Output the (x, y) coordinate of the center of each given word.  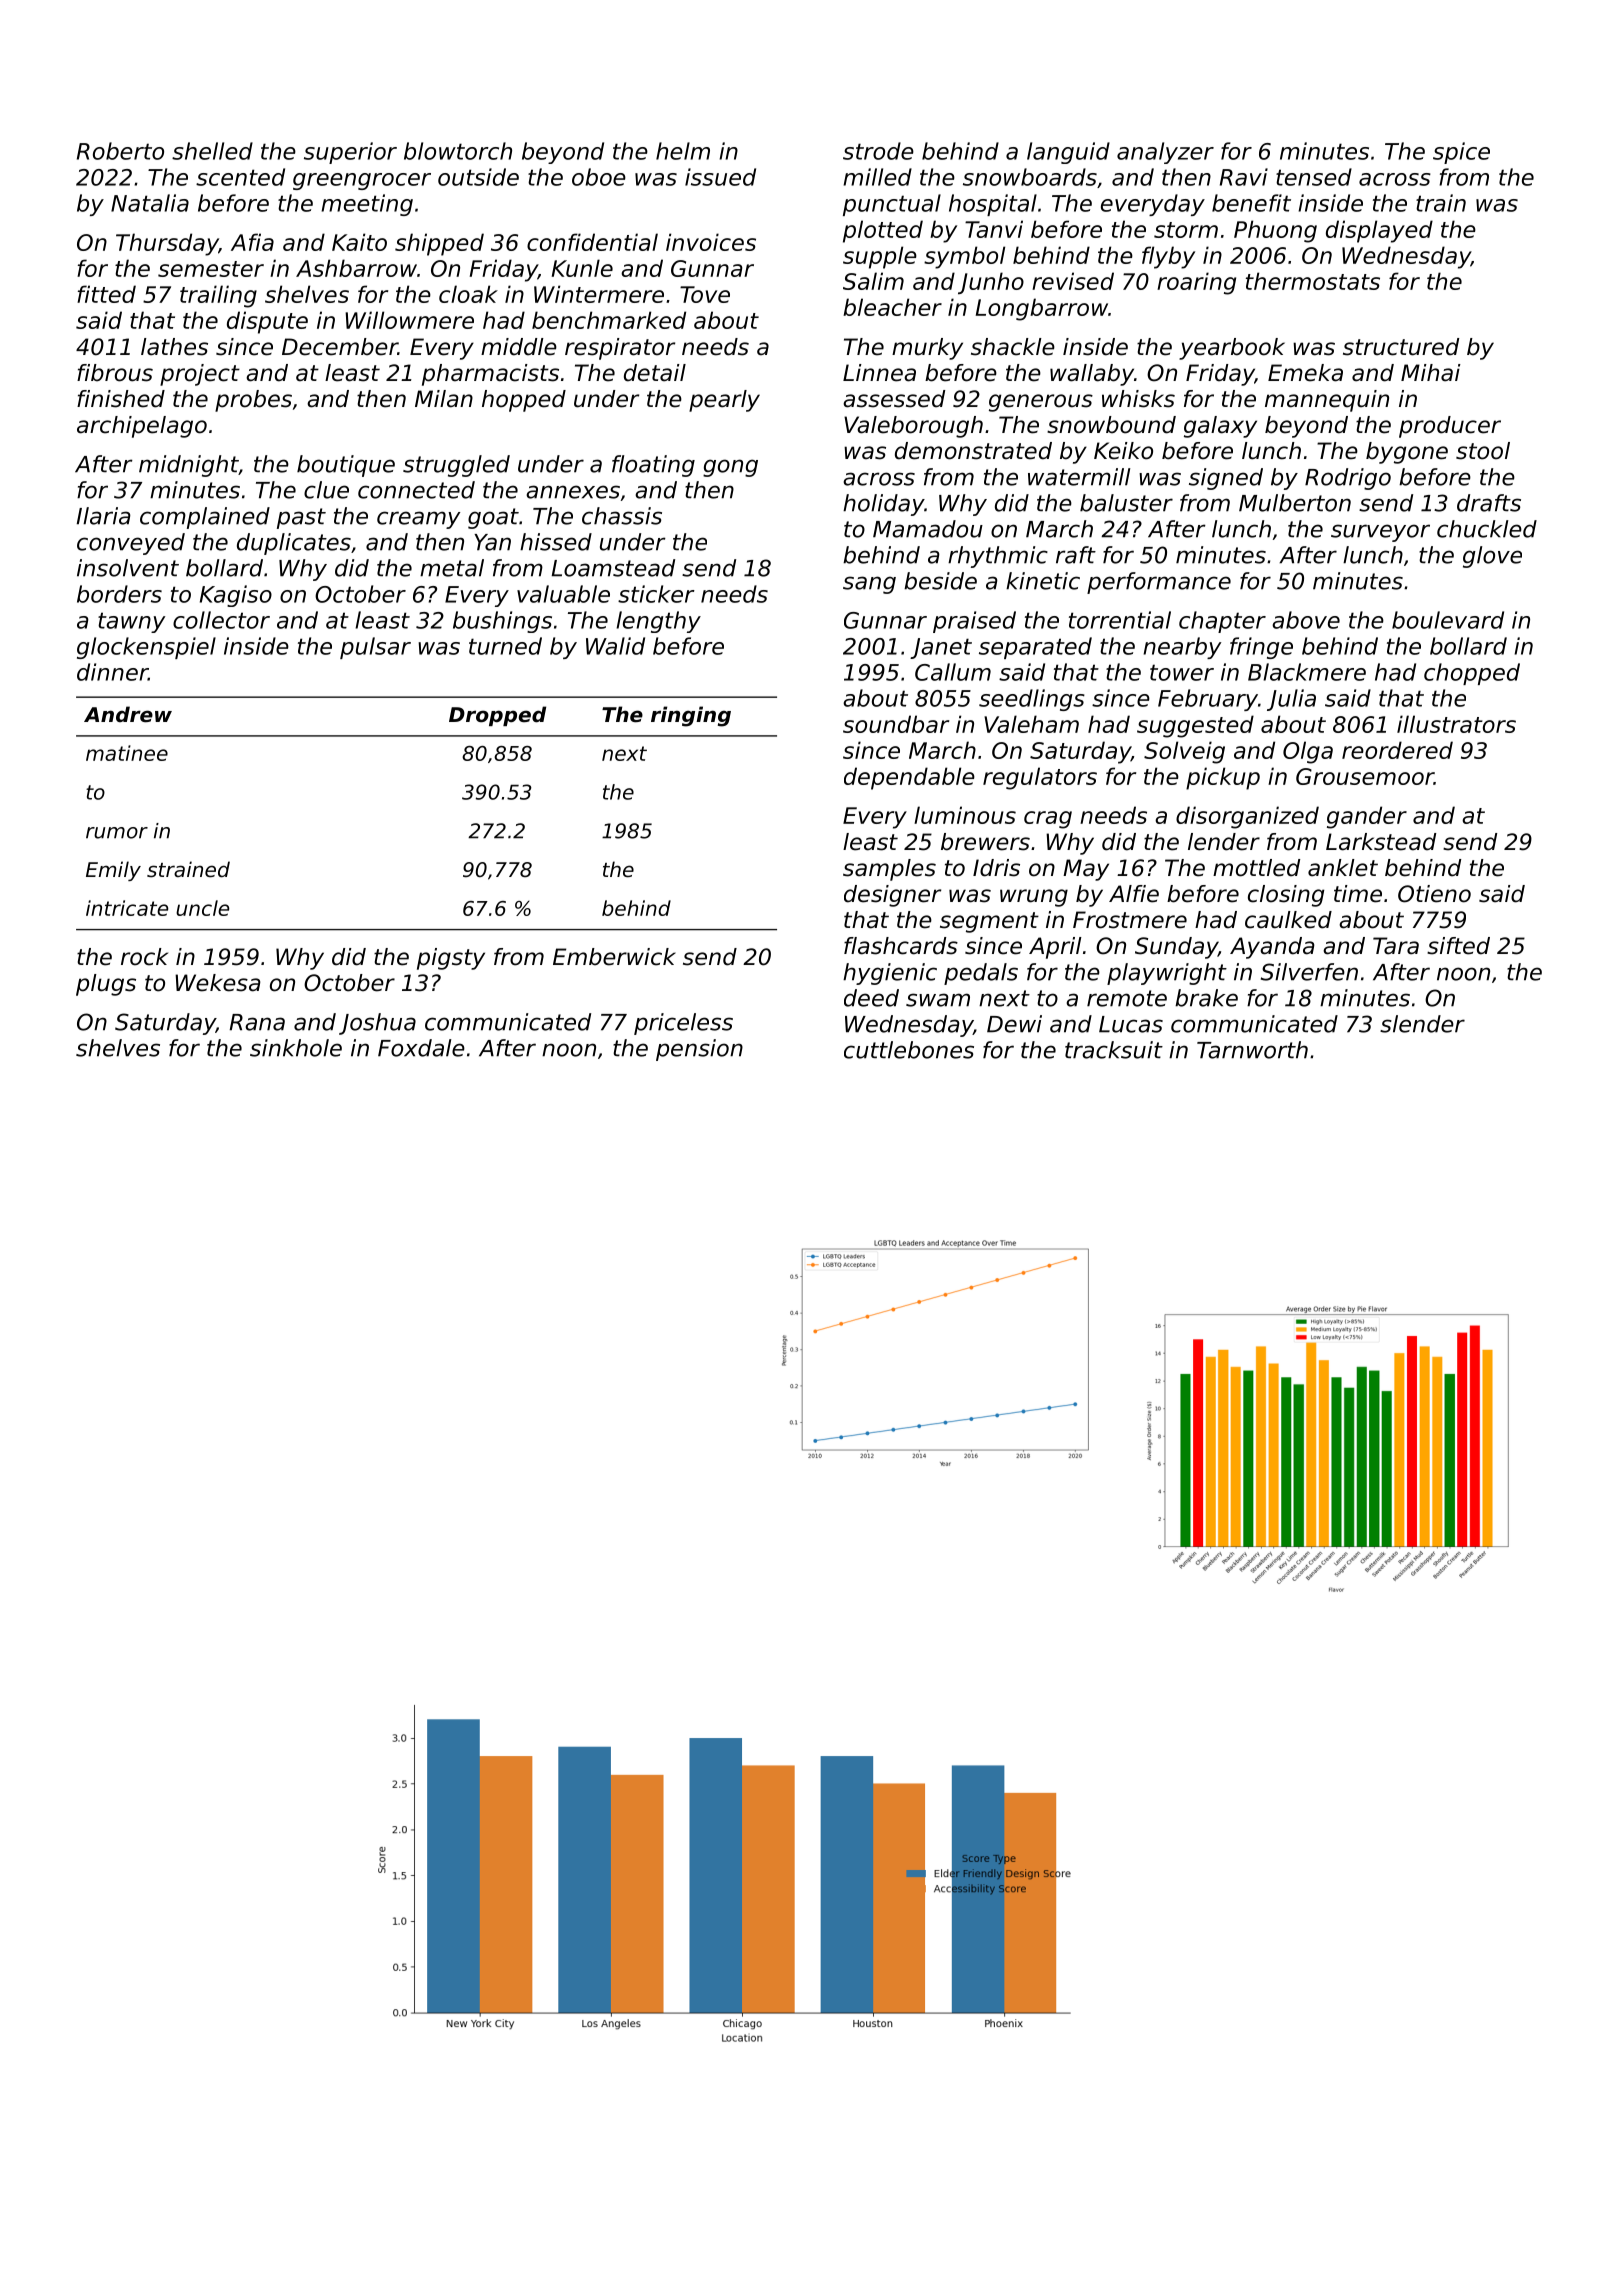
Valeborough (913, 427)
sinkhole (296, 1048)
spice (1461, 153)
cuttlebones (909, 1050)
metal (452, 568)
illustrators (1456, 724)
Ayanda (1272, 948)
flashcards (901, 946)
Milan (444, 399)
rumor (117, 833)
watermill (1079, 477)
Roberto (120, 151)
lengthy (658, 622)
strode (878, 151)
